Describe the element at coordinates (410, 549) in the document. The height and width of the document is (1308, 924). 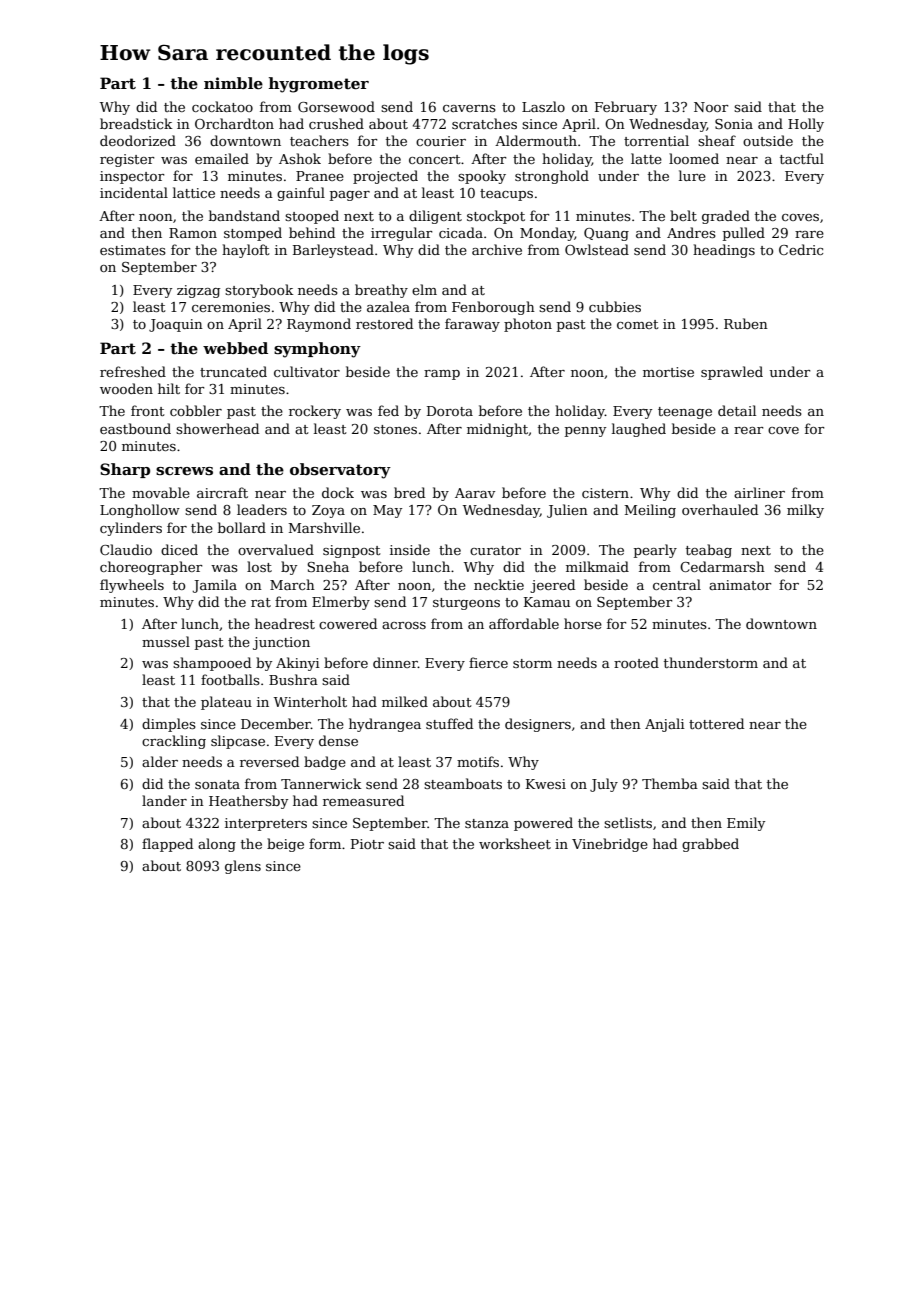
I see `inside` at that location.
